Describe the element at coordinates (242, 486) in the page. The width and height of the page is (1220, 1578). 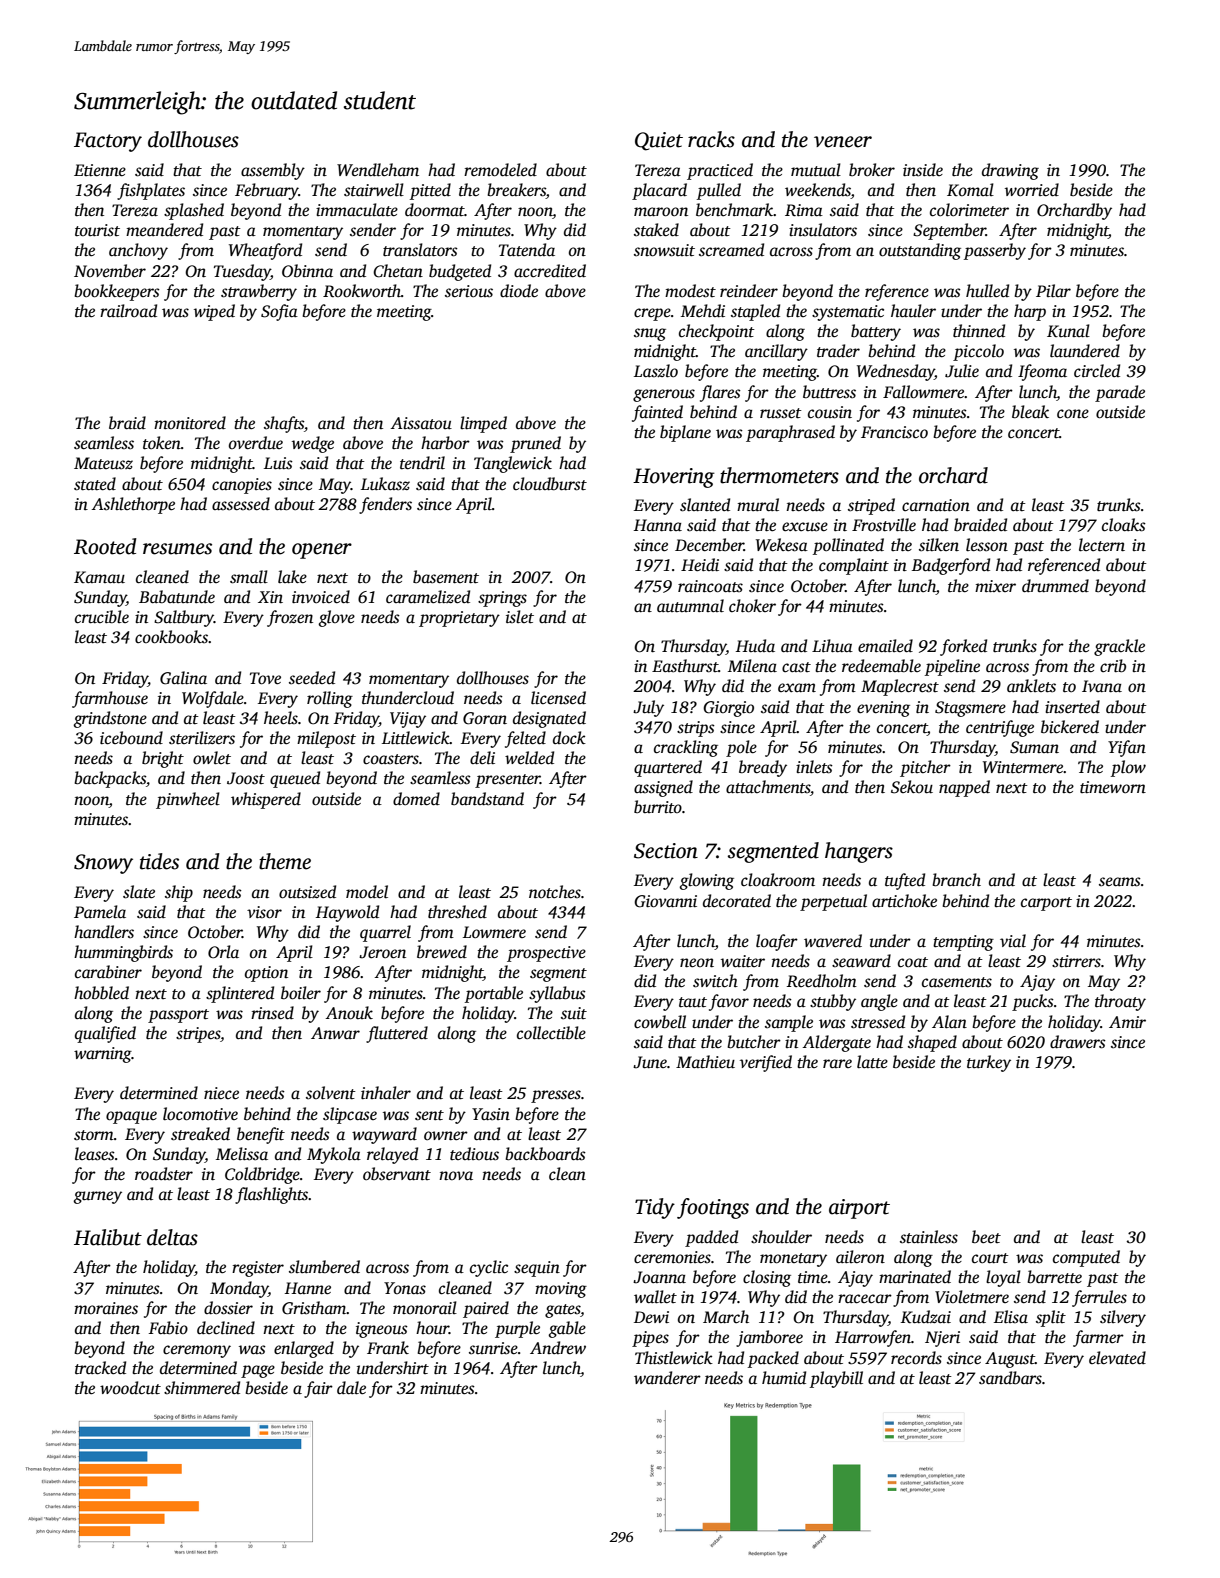
I see `canopies` at that location.
